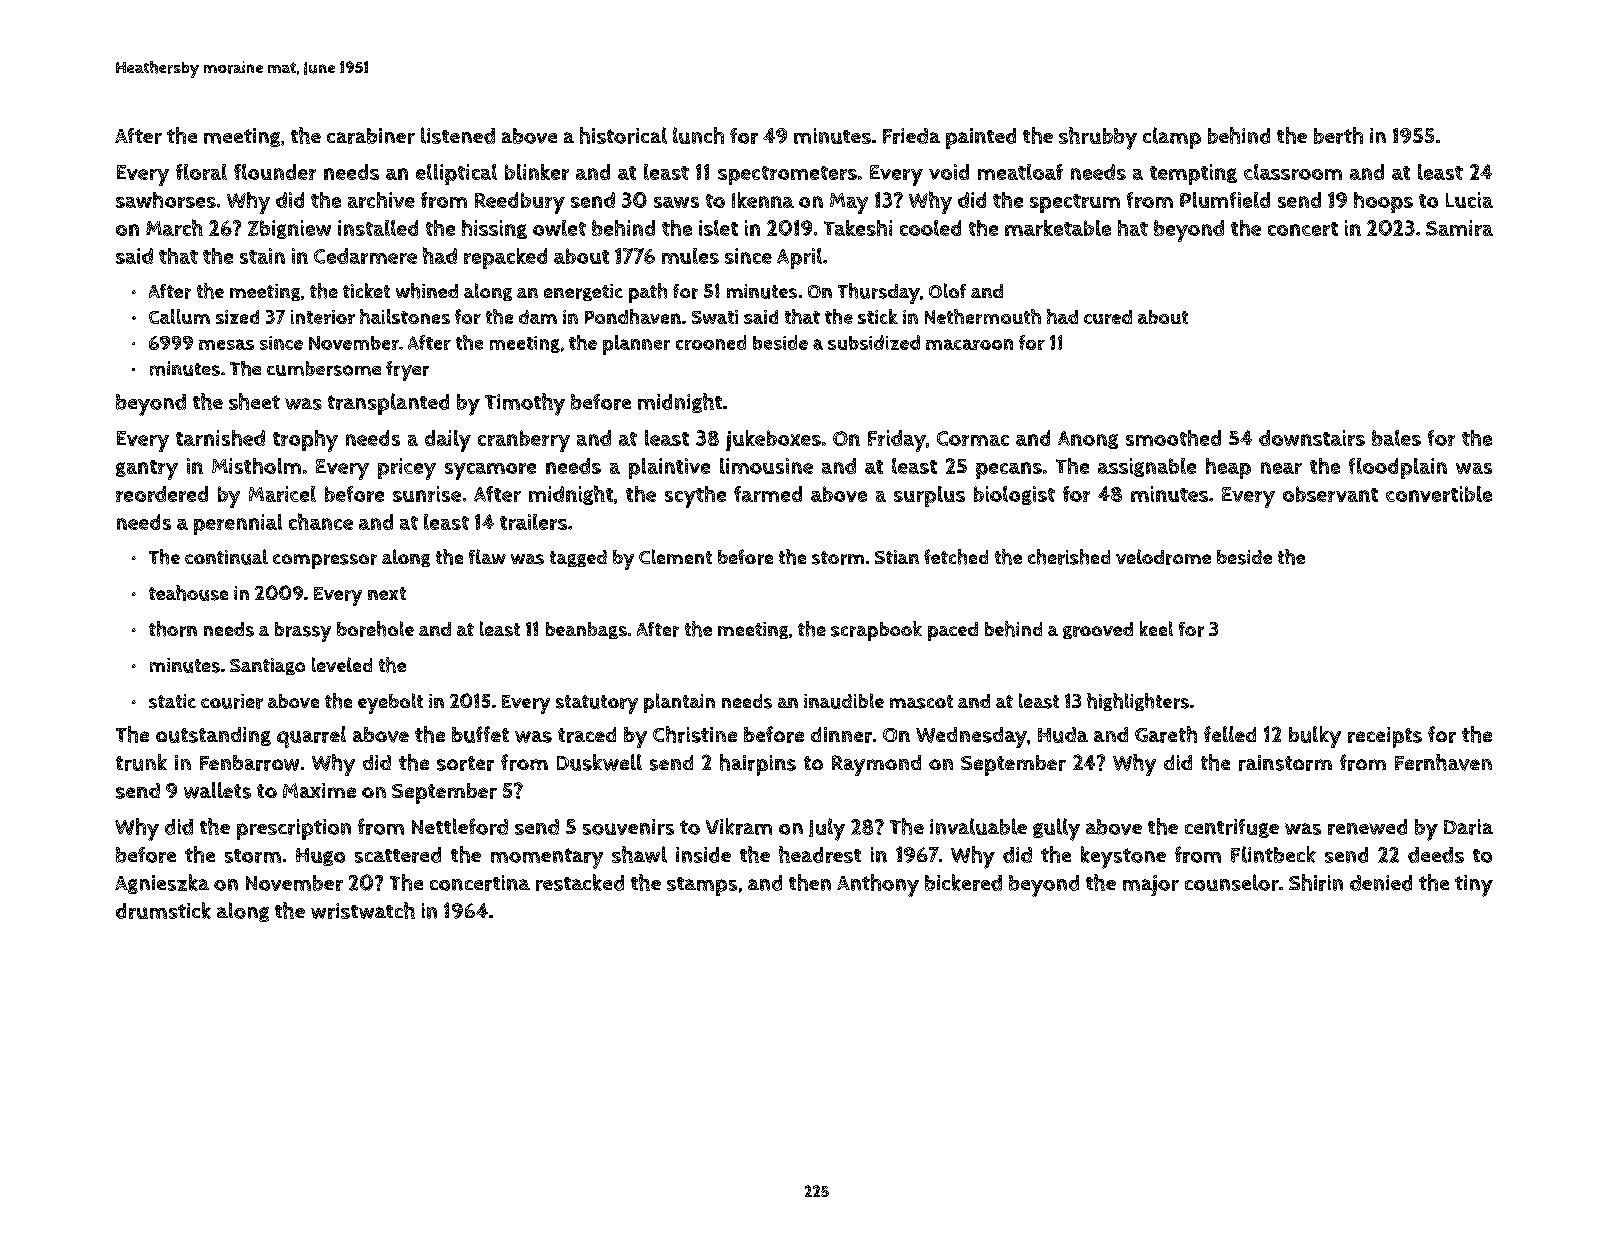 This page has width=1608, height=1243. Describe the element at coordinates (702, 886) in the page. I see `stamps` at that location.
